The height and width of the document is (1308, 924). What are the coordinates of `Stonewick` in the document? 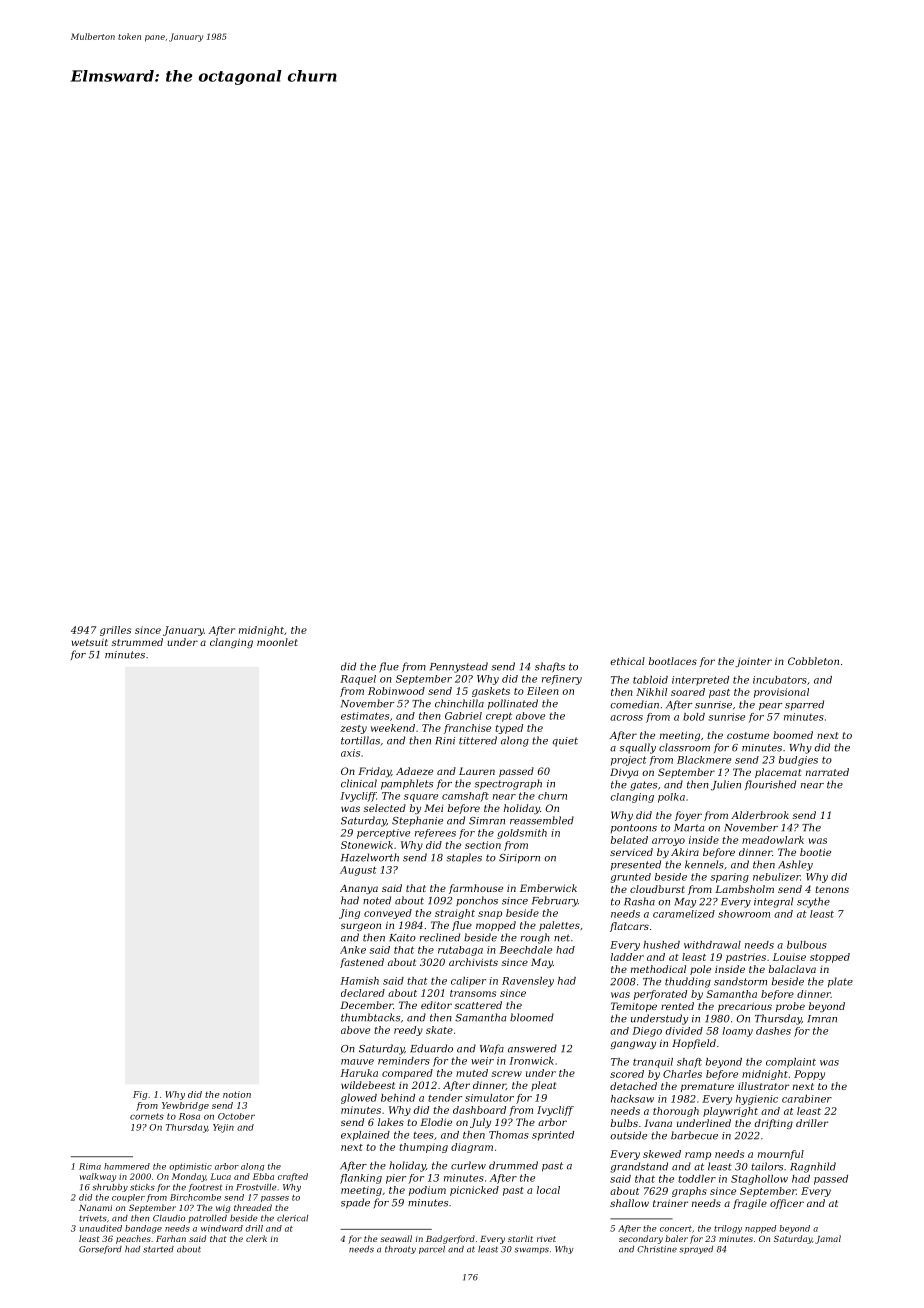 It's located at (367, 845).
